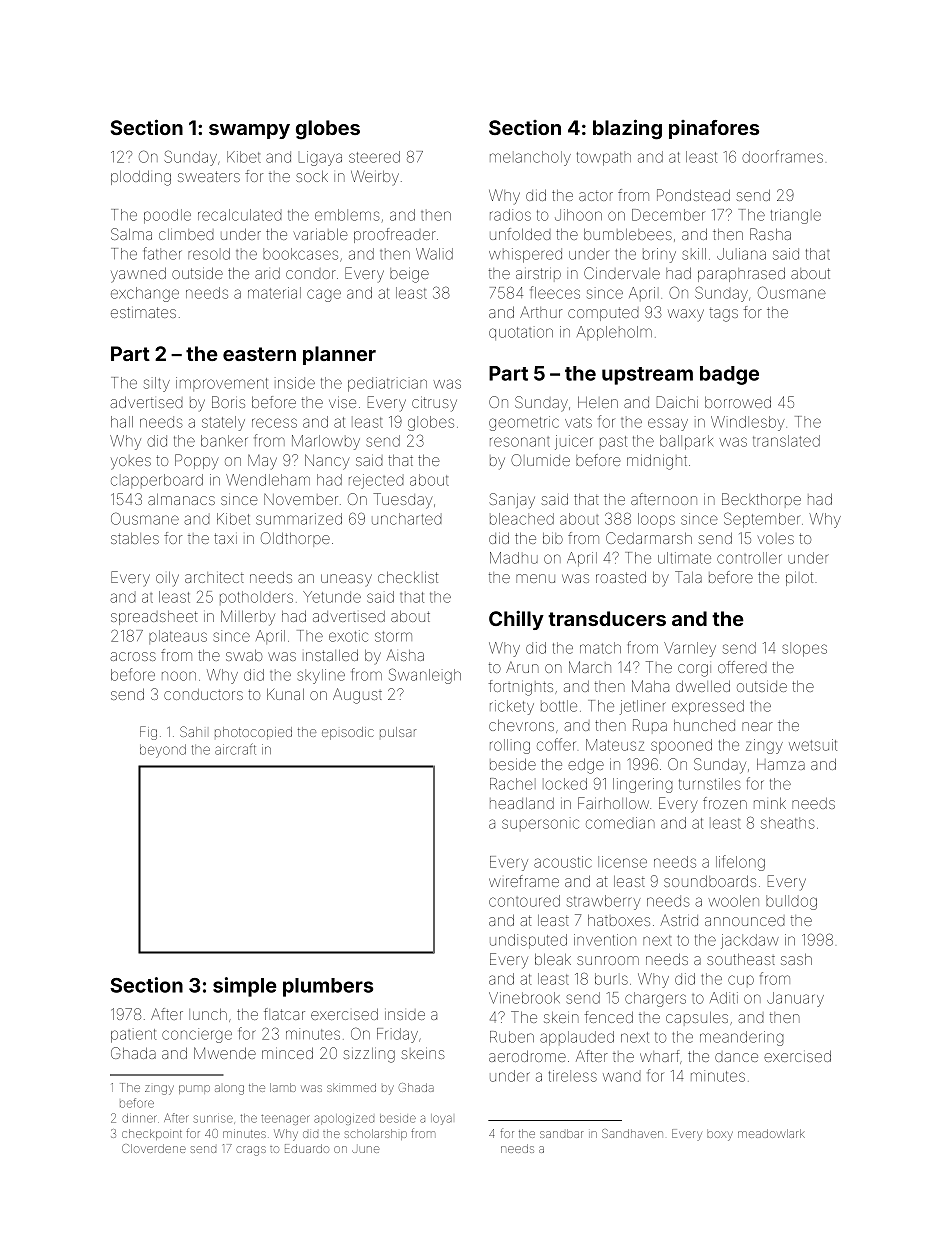 This document has width=952, height=1233. Describe the element at coordinates (805, 649) in the document. I see `slopes` at that location.
